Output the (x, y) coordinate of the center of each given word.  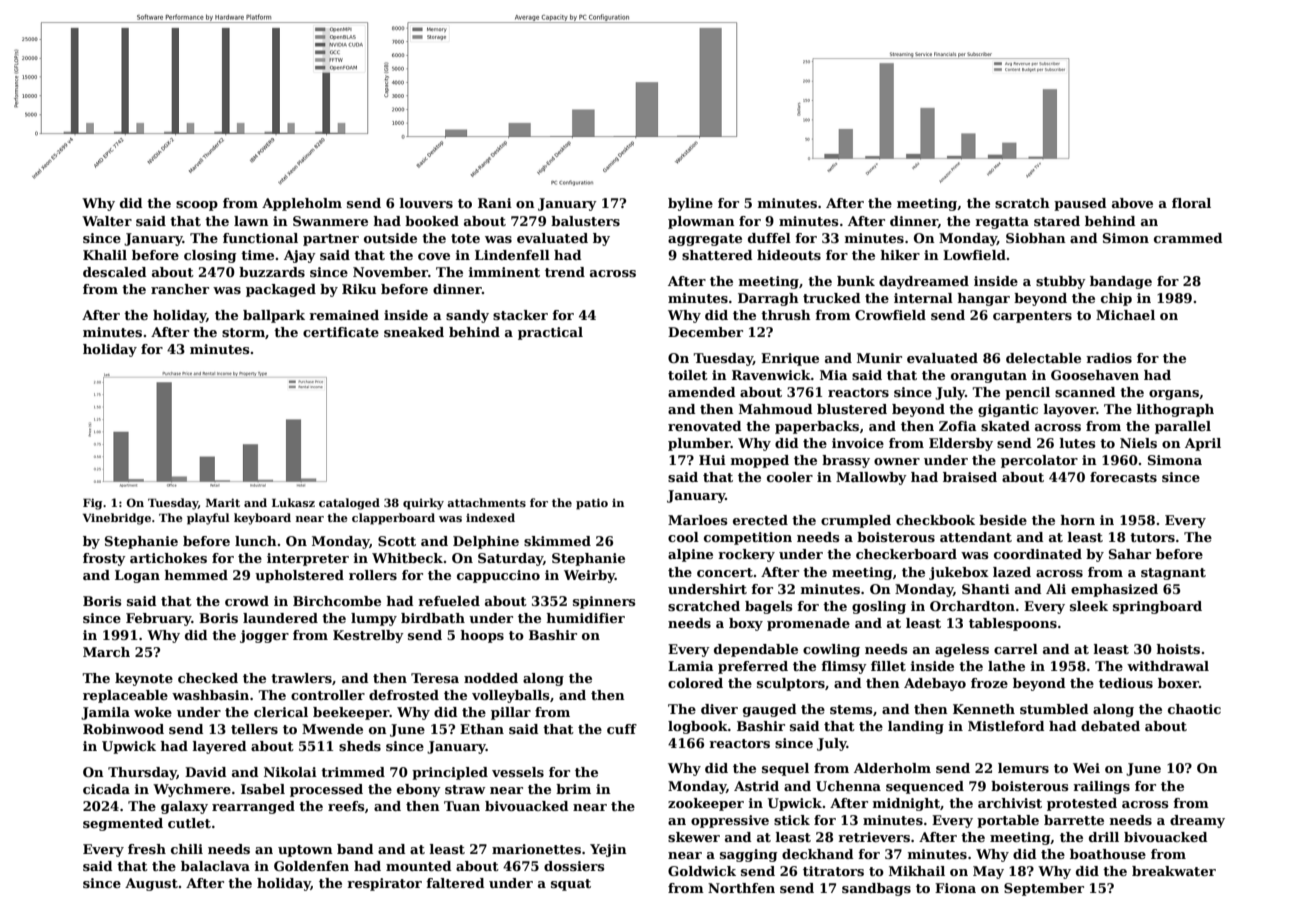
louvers (426, 203)
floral (1191, 203)
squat (571, 885)
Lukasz (293, 502)
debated (1110, 726)
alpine (690, 555)
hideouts (789, 255)
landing (916, 727)
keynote (144, 679)
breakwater (1174, 871)
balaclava (215, 866)
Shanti (986, 589)
